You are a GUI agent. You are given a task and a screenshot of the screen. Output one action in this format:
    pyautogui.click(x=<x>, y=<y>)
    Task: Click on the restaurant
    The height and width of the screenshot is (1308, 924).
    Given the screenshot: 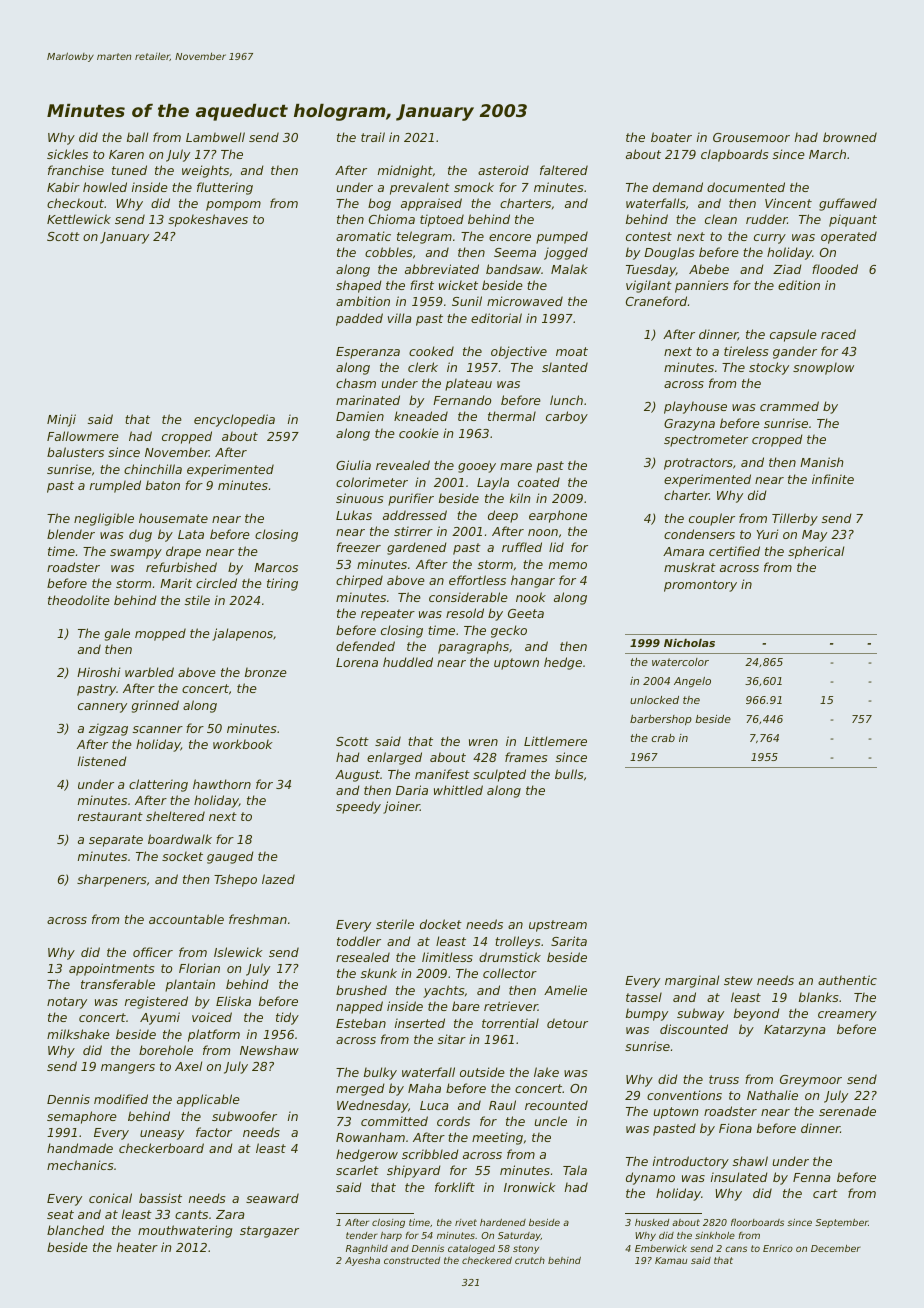 What is the action you would take?
    pyautogui.click(x=110, y=816)
